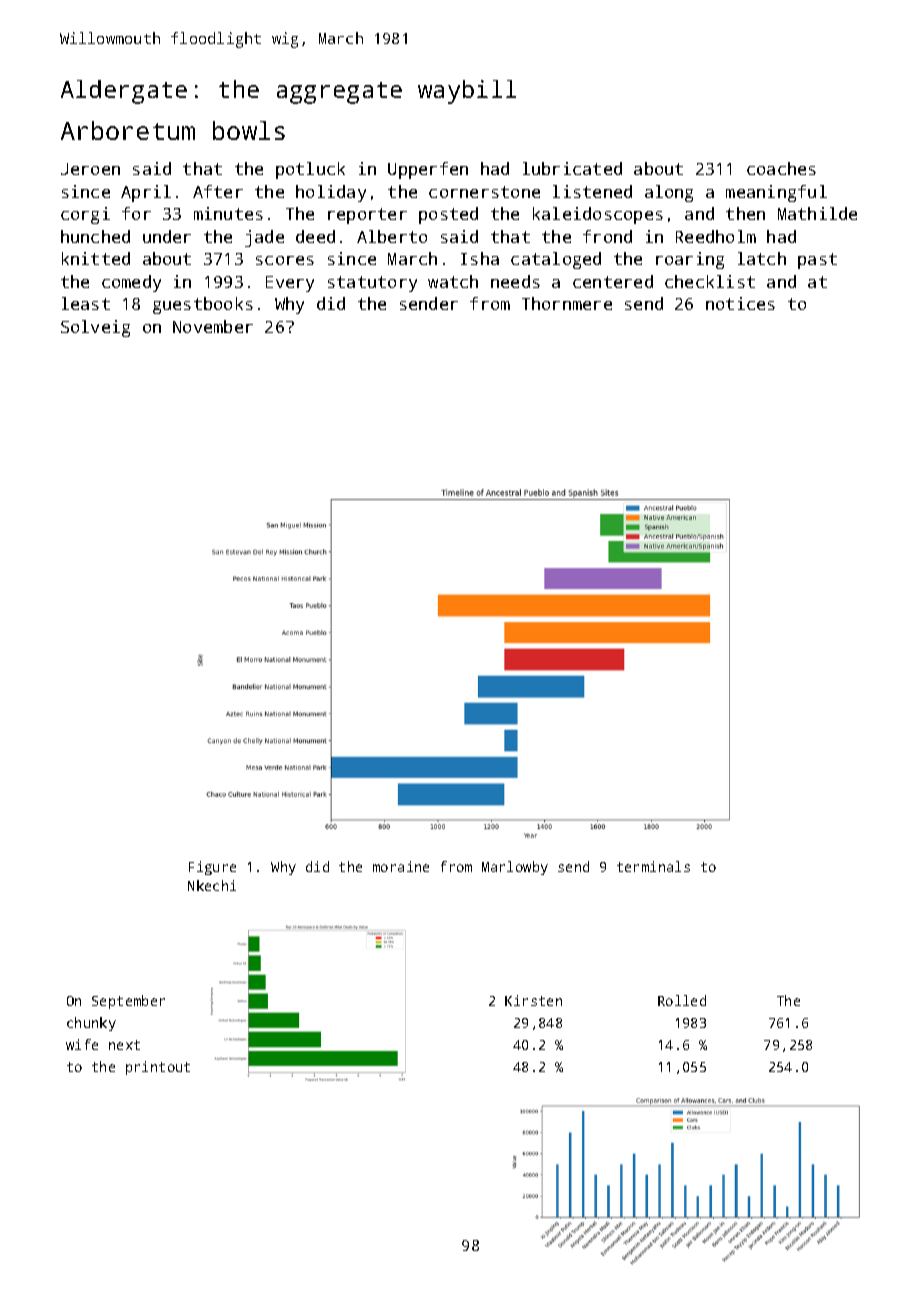 This screenshot has width=924, height=1308. What do you see at coordinates (95, 328) in the screenshot?
I see `Solveig` at bounding box center [95, 328].
